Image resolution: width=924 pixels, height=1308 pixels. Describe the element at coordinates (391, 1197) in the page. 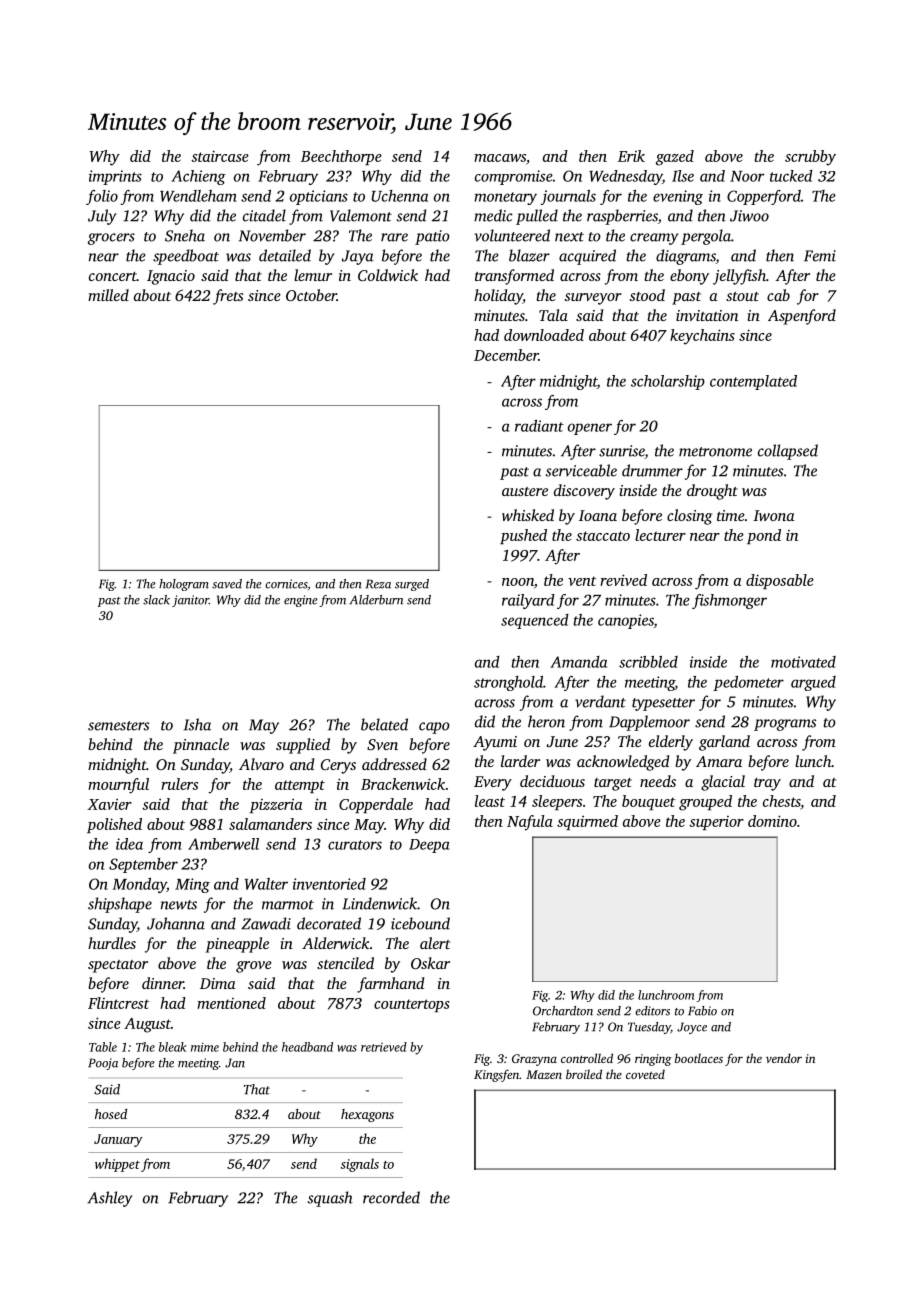

I see `recorded` at that location.
